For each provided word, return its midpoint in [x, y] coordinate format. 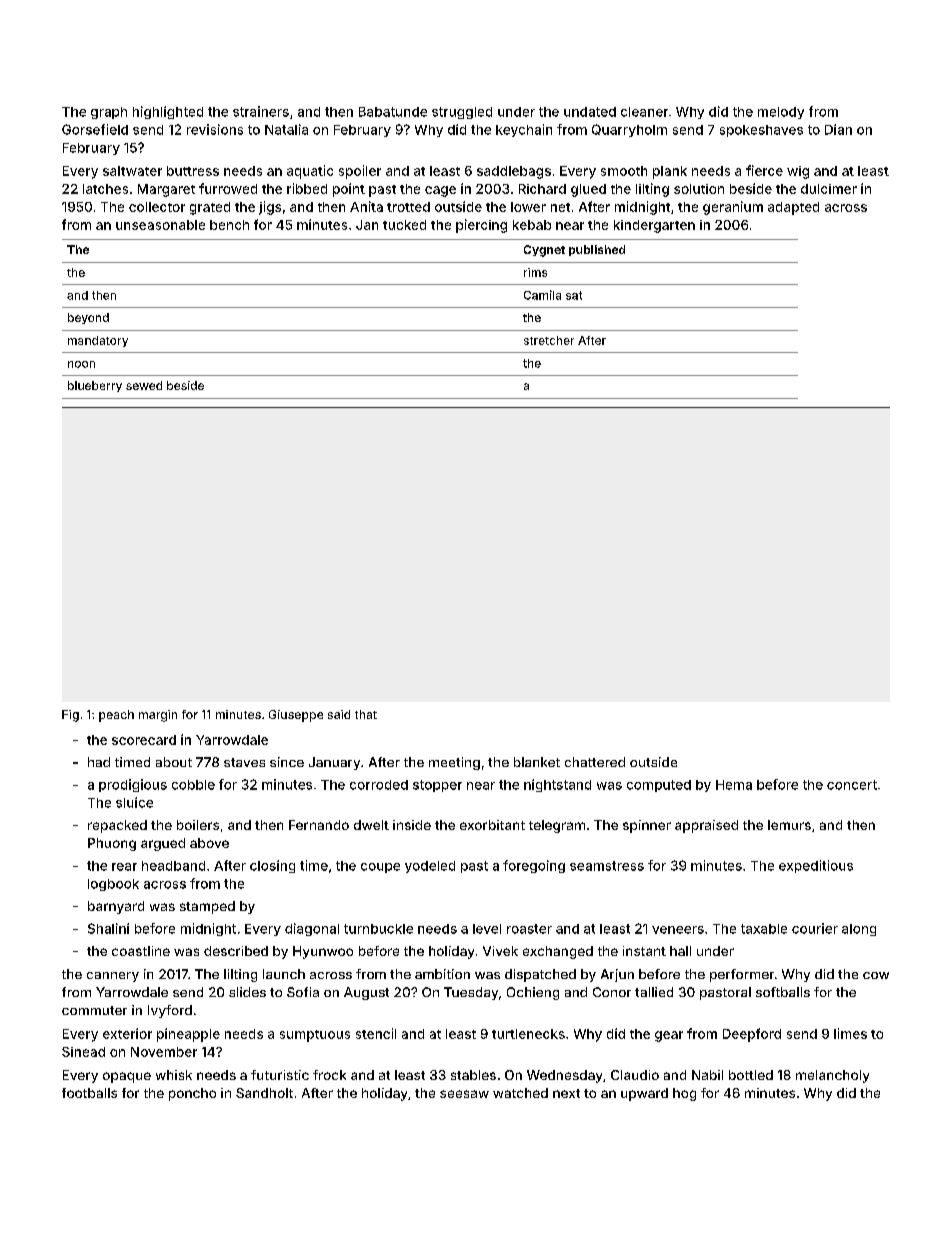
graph [109, 113]
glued [588, 190]
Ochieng [533, 993]
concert [852, 785]
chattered [595, 762]
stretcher [549, 340]
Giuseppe [296, 716]
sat [574, 295]
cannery [113, 977]
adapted [793, 208]
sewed [144, 385]
